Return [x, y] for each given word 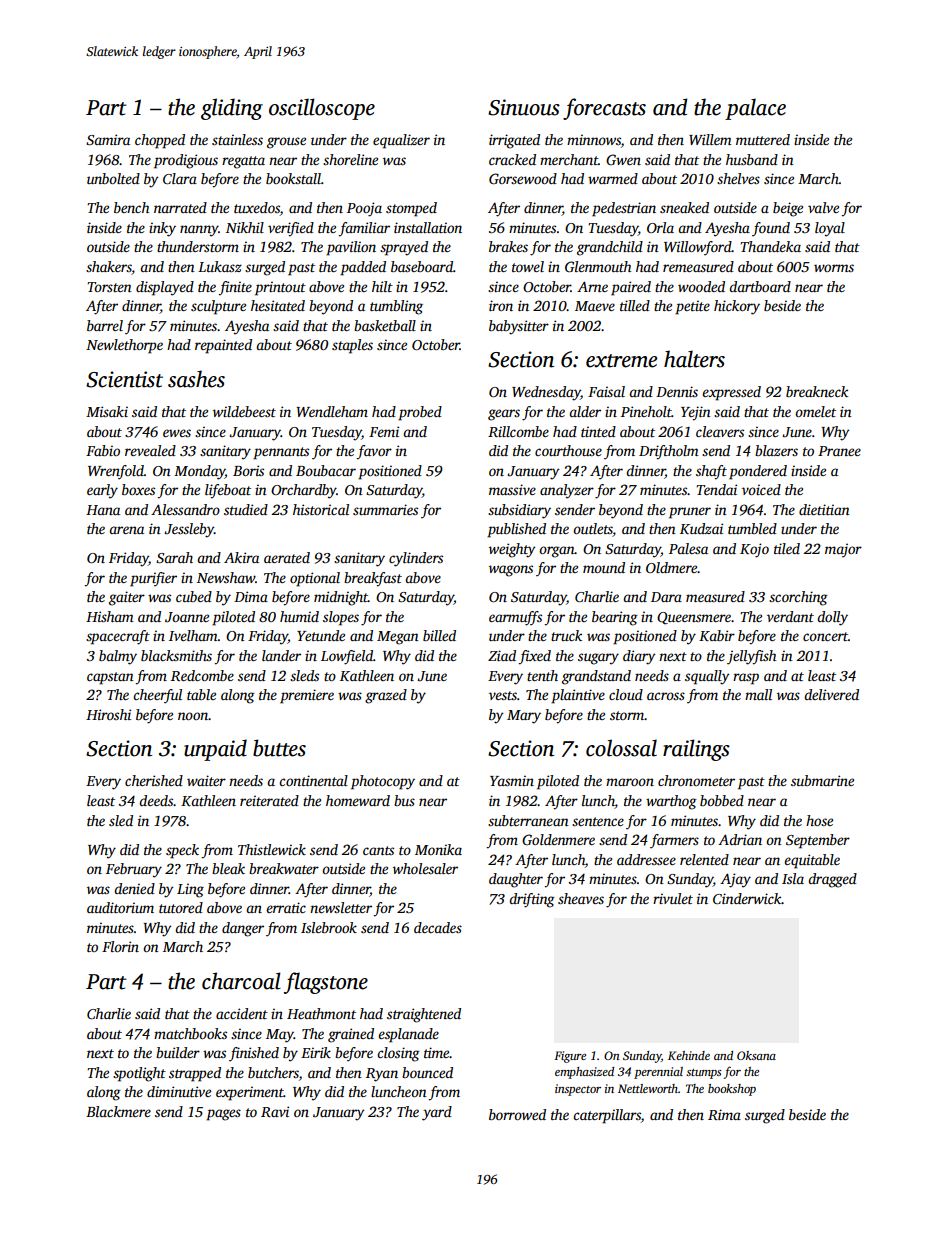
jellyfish [751, 657]
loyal [830, 229]
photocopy [383, 782]
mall [758, 694]
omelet [815, 411]
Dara [666, 597]
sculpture [218, 307]
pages [223, 1115]
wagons [511, 571]
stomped [411, 209]
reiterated [269, 800]
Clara [180, 178]
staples [352, 346]
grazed [386, 696]
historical [321, 509]
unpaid [215, 750]
